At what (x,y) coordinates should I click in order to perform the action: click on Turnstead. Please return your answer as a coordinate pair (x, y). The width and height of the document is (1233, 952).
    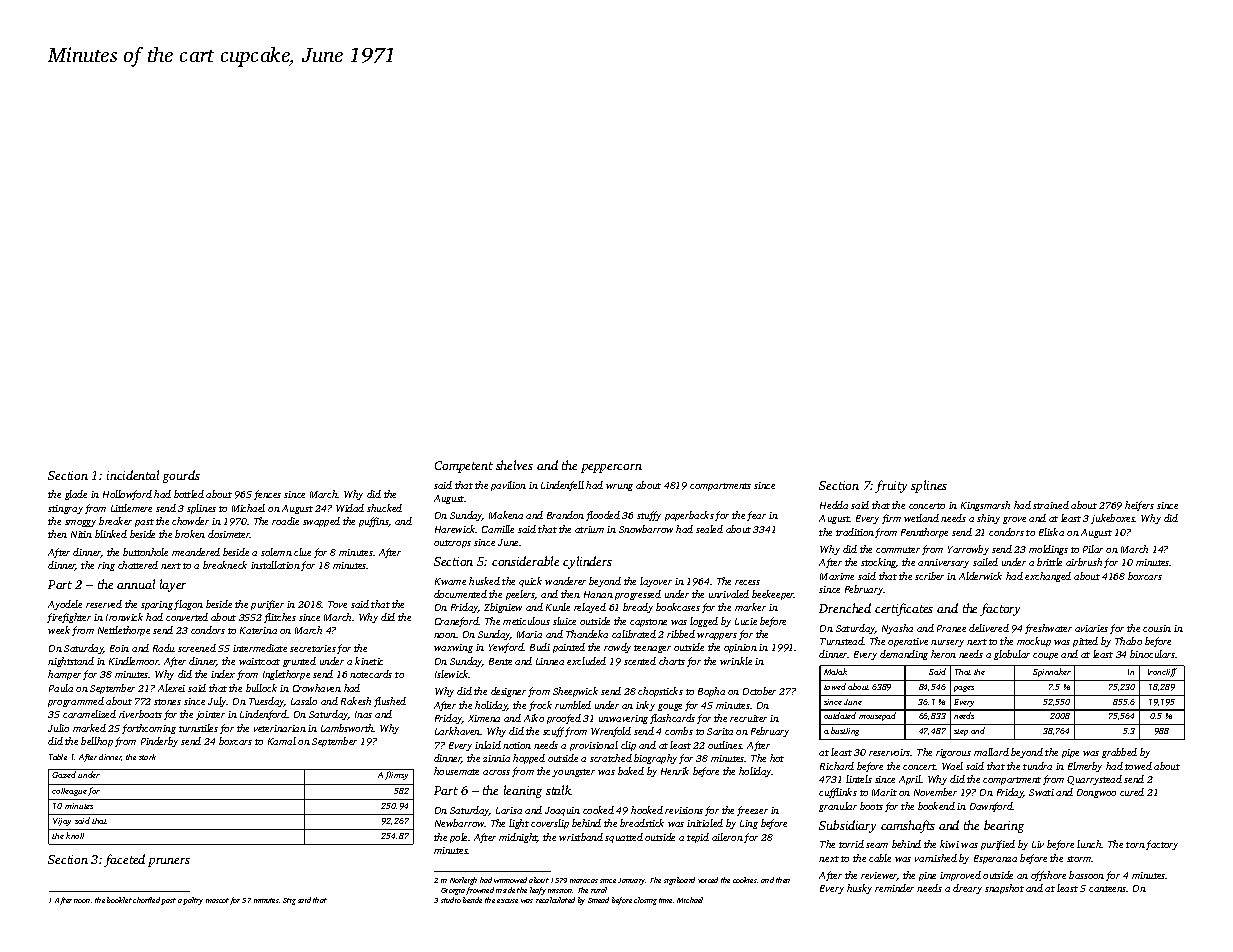
    Looking at the image, I should click on (842, 641).
